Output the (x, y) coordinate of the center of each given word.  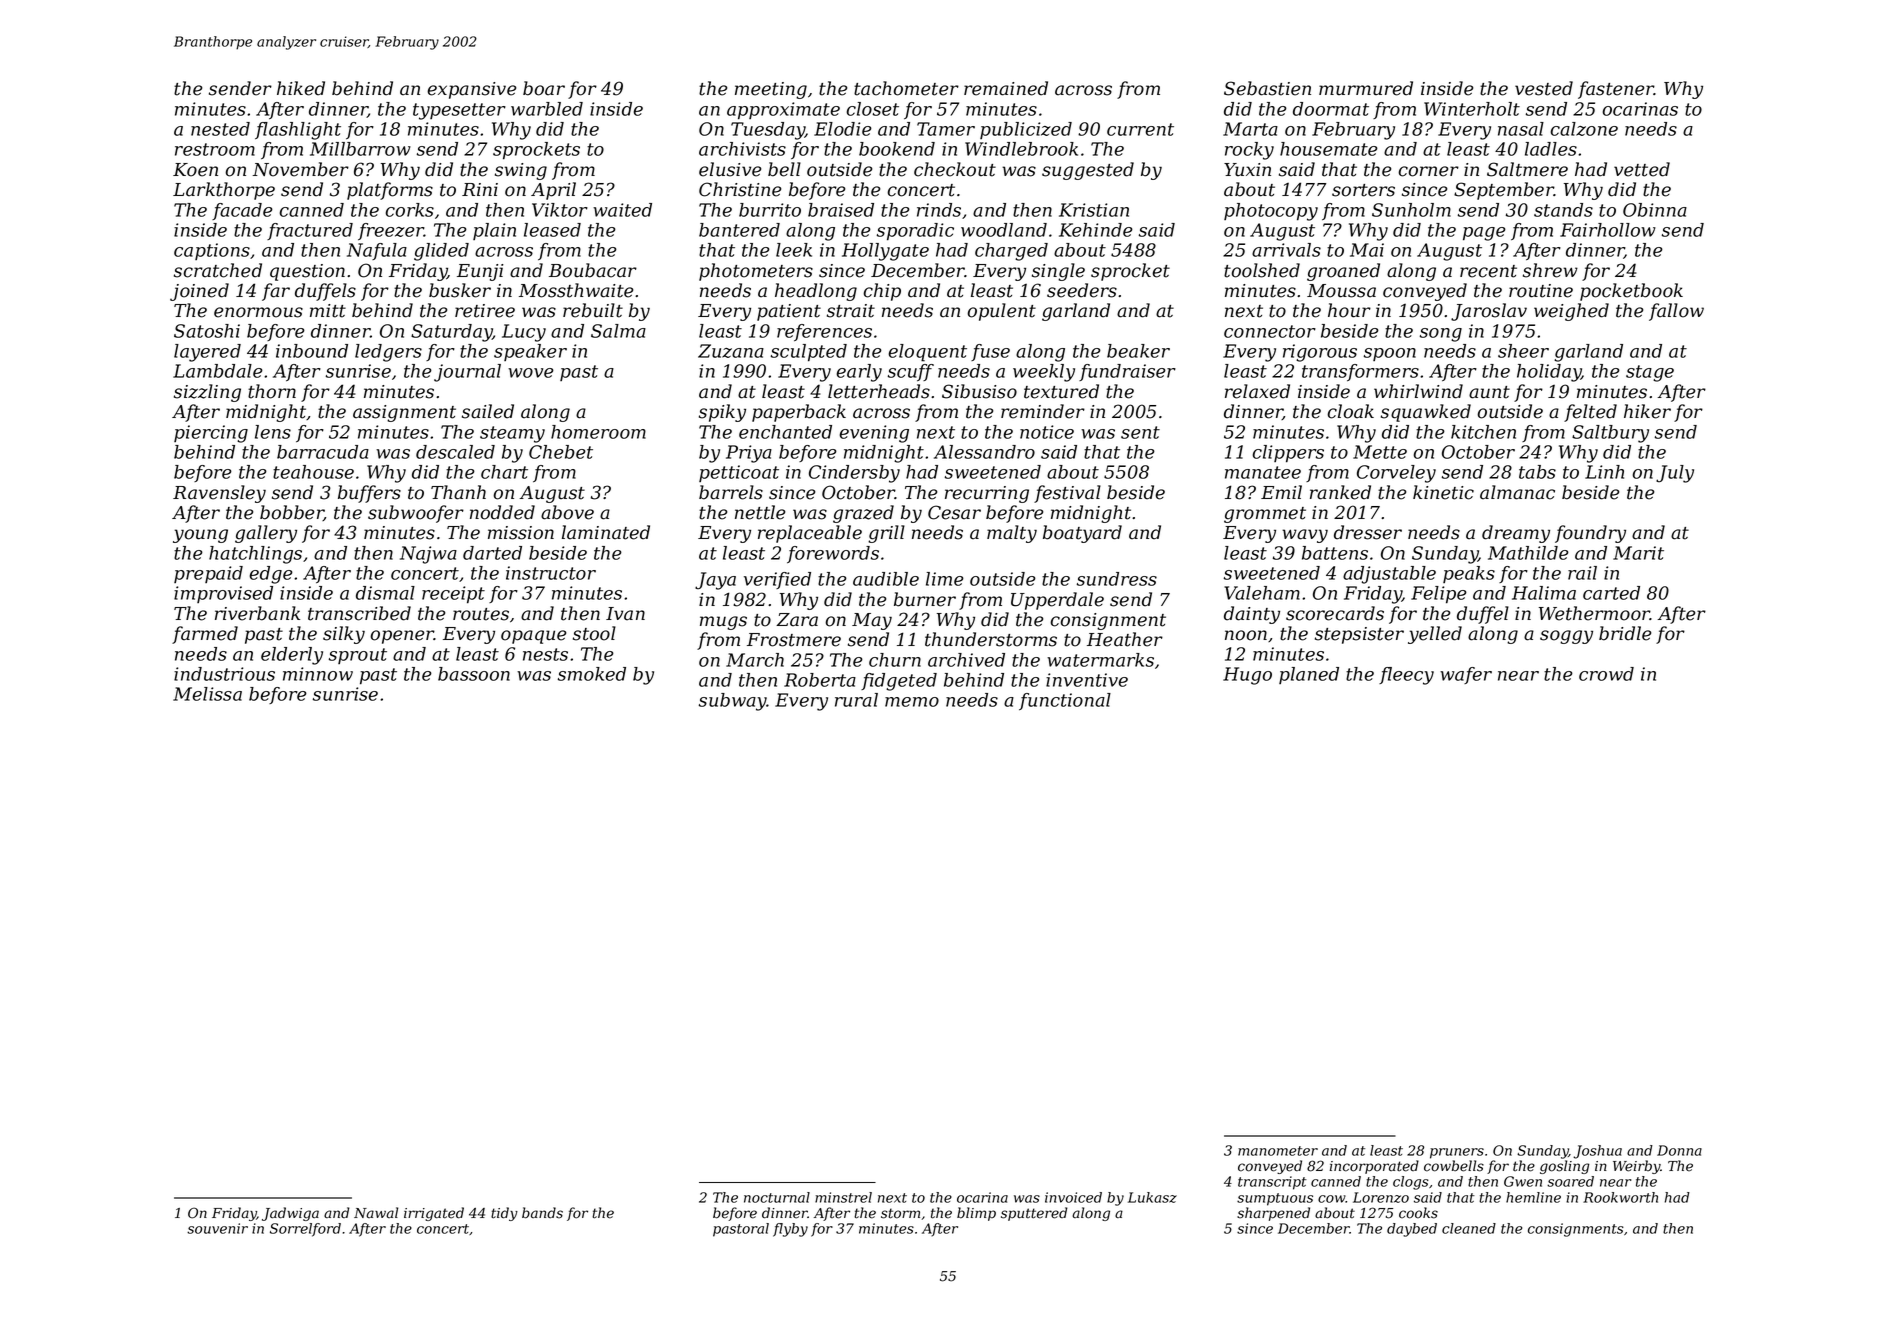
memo (912, 702)
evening (874, 434)
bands (542, 1213)
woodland (1004, 230)
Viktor (560, 210)
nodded (502, 512)
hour (1349, 310)
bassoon (474, 674)
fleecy (1406, 676)
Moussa (1341, 291)
